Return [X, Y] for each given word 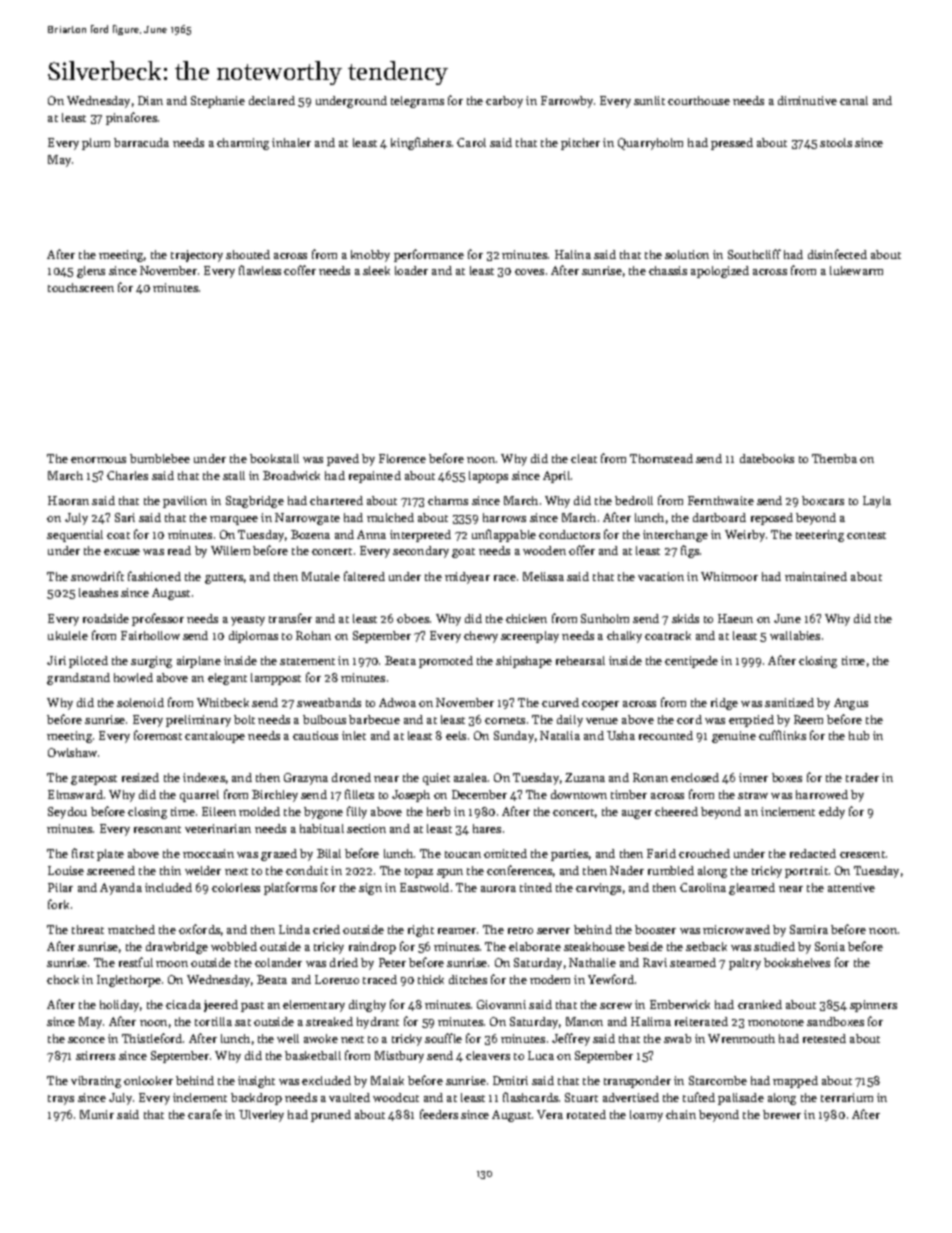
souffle [443, 1038]
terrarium [847, 1097]
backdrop [256, 1099]
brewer [782, 1114]
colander [278, 962]
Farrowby [567, 102]
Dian [150, 100]
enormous [98, 460]
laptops [488, 477]
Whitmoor [729, 576]
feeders [439, 1114]
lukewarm [856, 270]
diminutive [807, 100]
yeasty [248, 621]
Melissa [543, 576]
